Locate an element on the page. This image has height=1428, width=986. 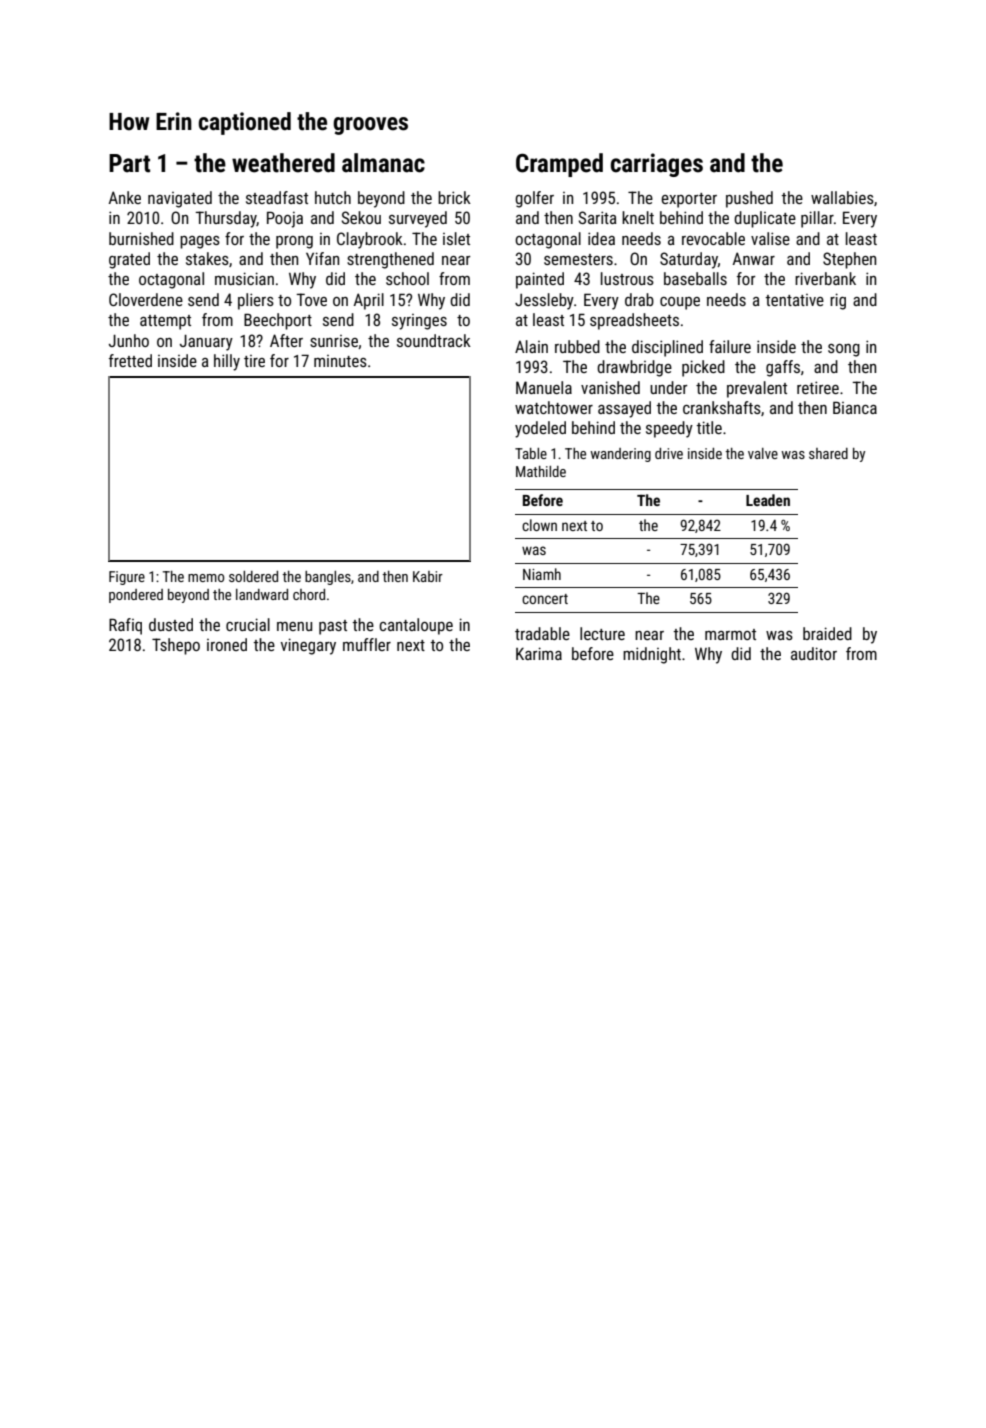
soldered is located at coordinates (253, 576).
